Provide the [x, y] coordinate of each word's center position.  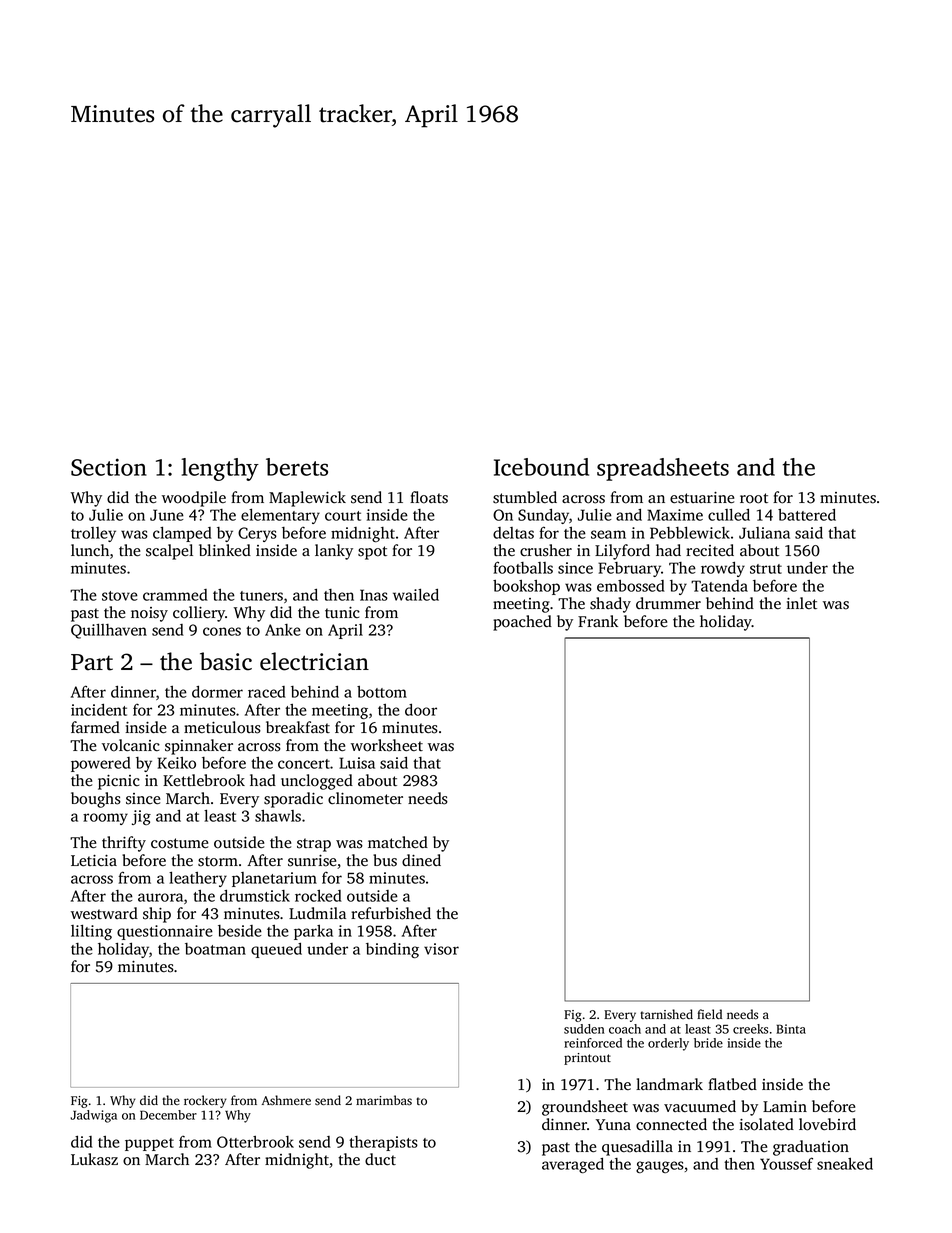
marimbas [384, 1100]
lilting [91, 932]
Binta [791, 1029]
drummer [668, 603]
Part [92, 662]
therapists [383, 1143]
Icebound [541, 467]
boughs [96, 800]
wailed [416, 595]
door [421, 710]
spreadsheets [663, 469]
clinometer [365, 798]
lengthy [220, 469]
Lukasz [94, 1159]
